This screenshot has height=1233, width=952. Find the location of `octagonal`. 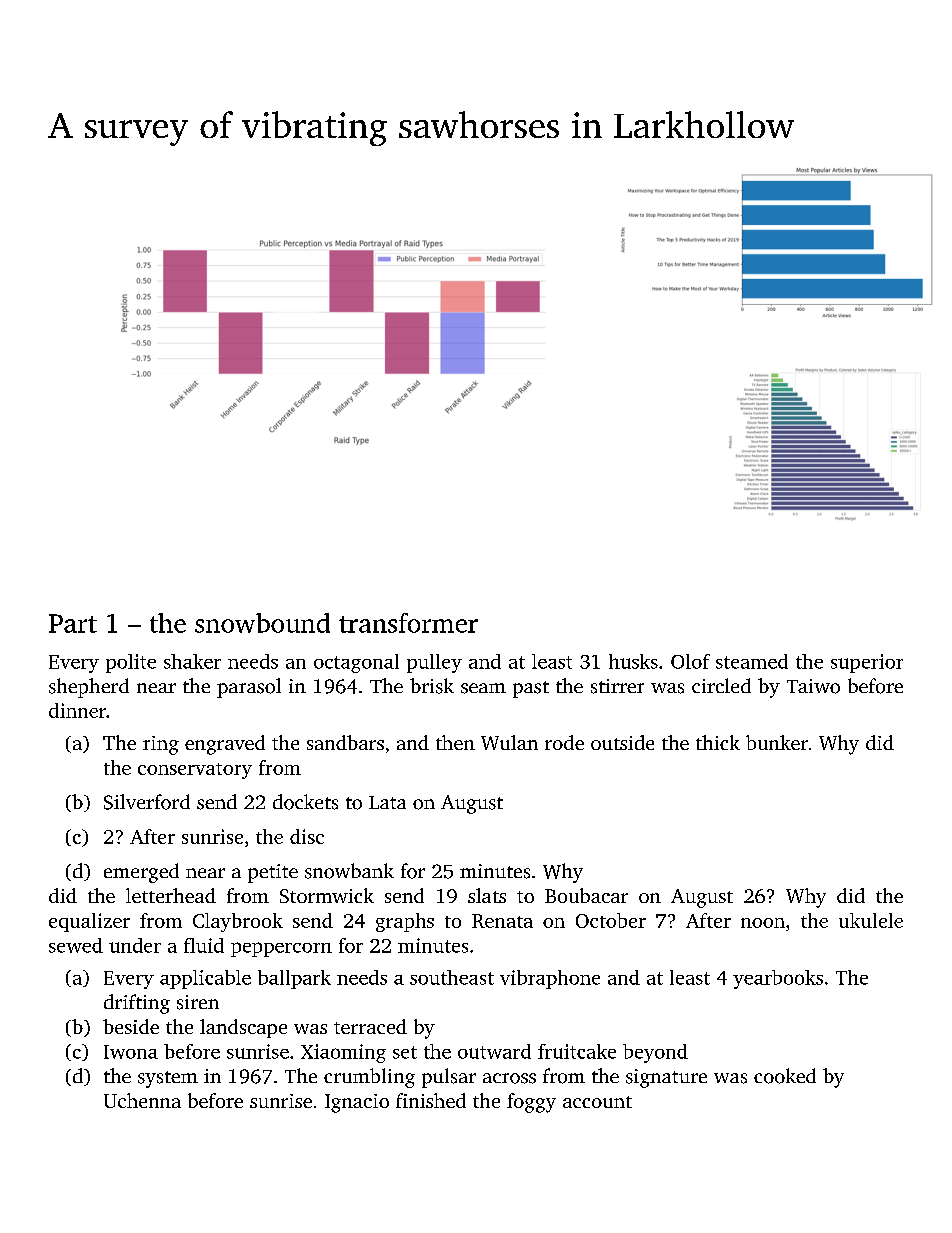

octagonal is located at coordinates (356, 663).
